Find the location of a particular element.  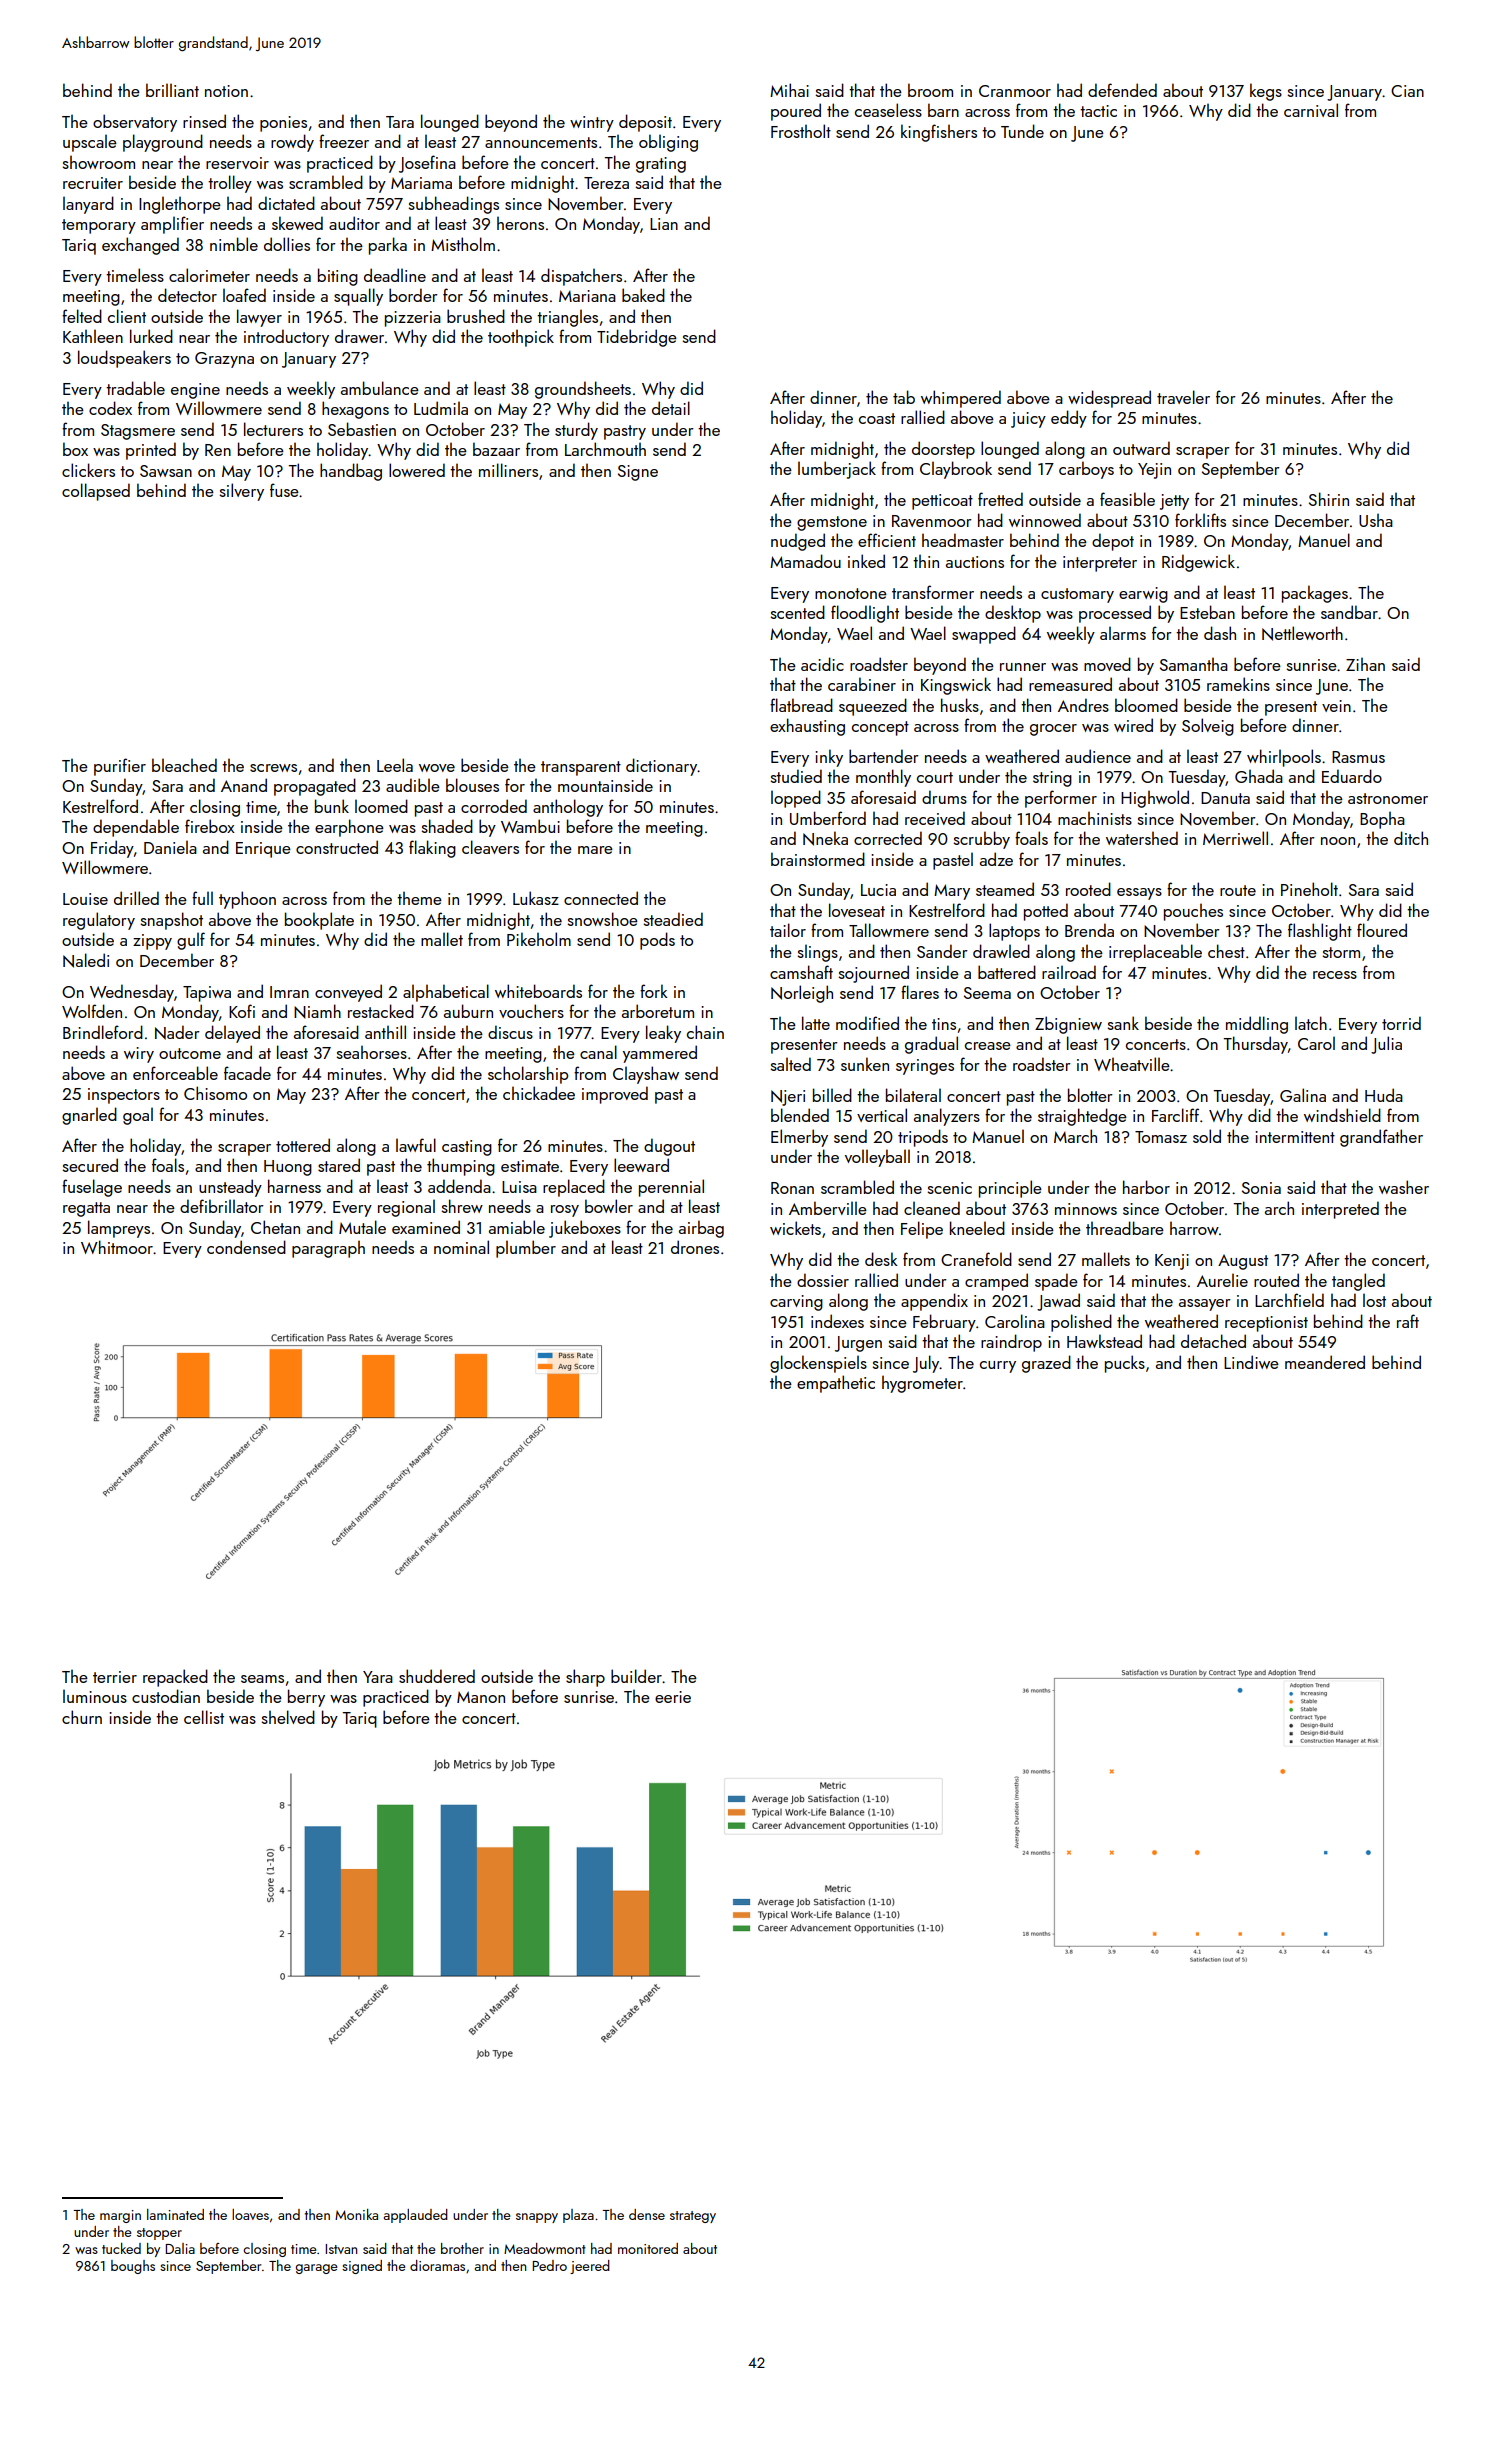

Lindiwe is located at coordinates (1251, 1362).
